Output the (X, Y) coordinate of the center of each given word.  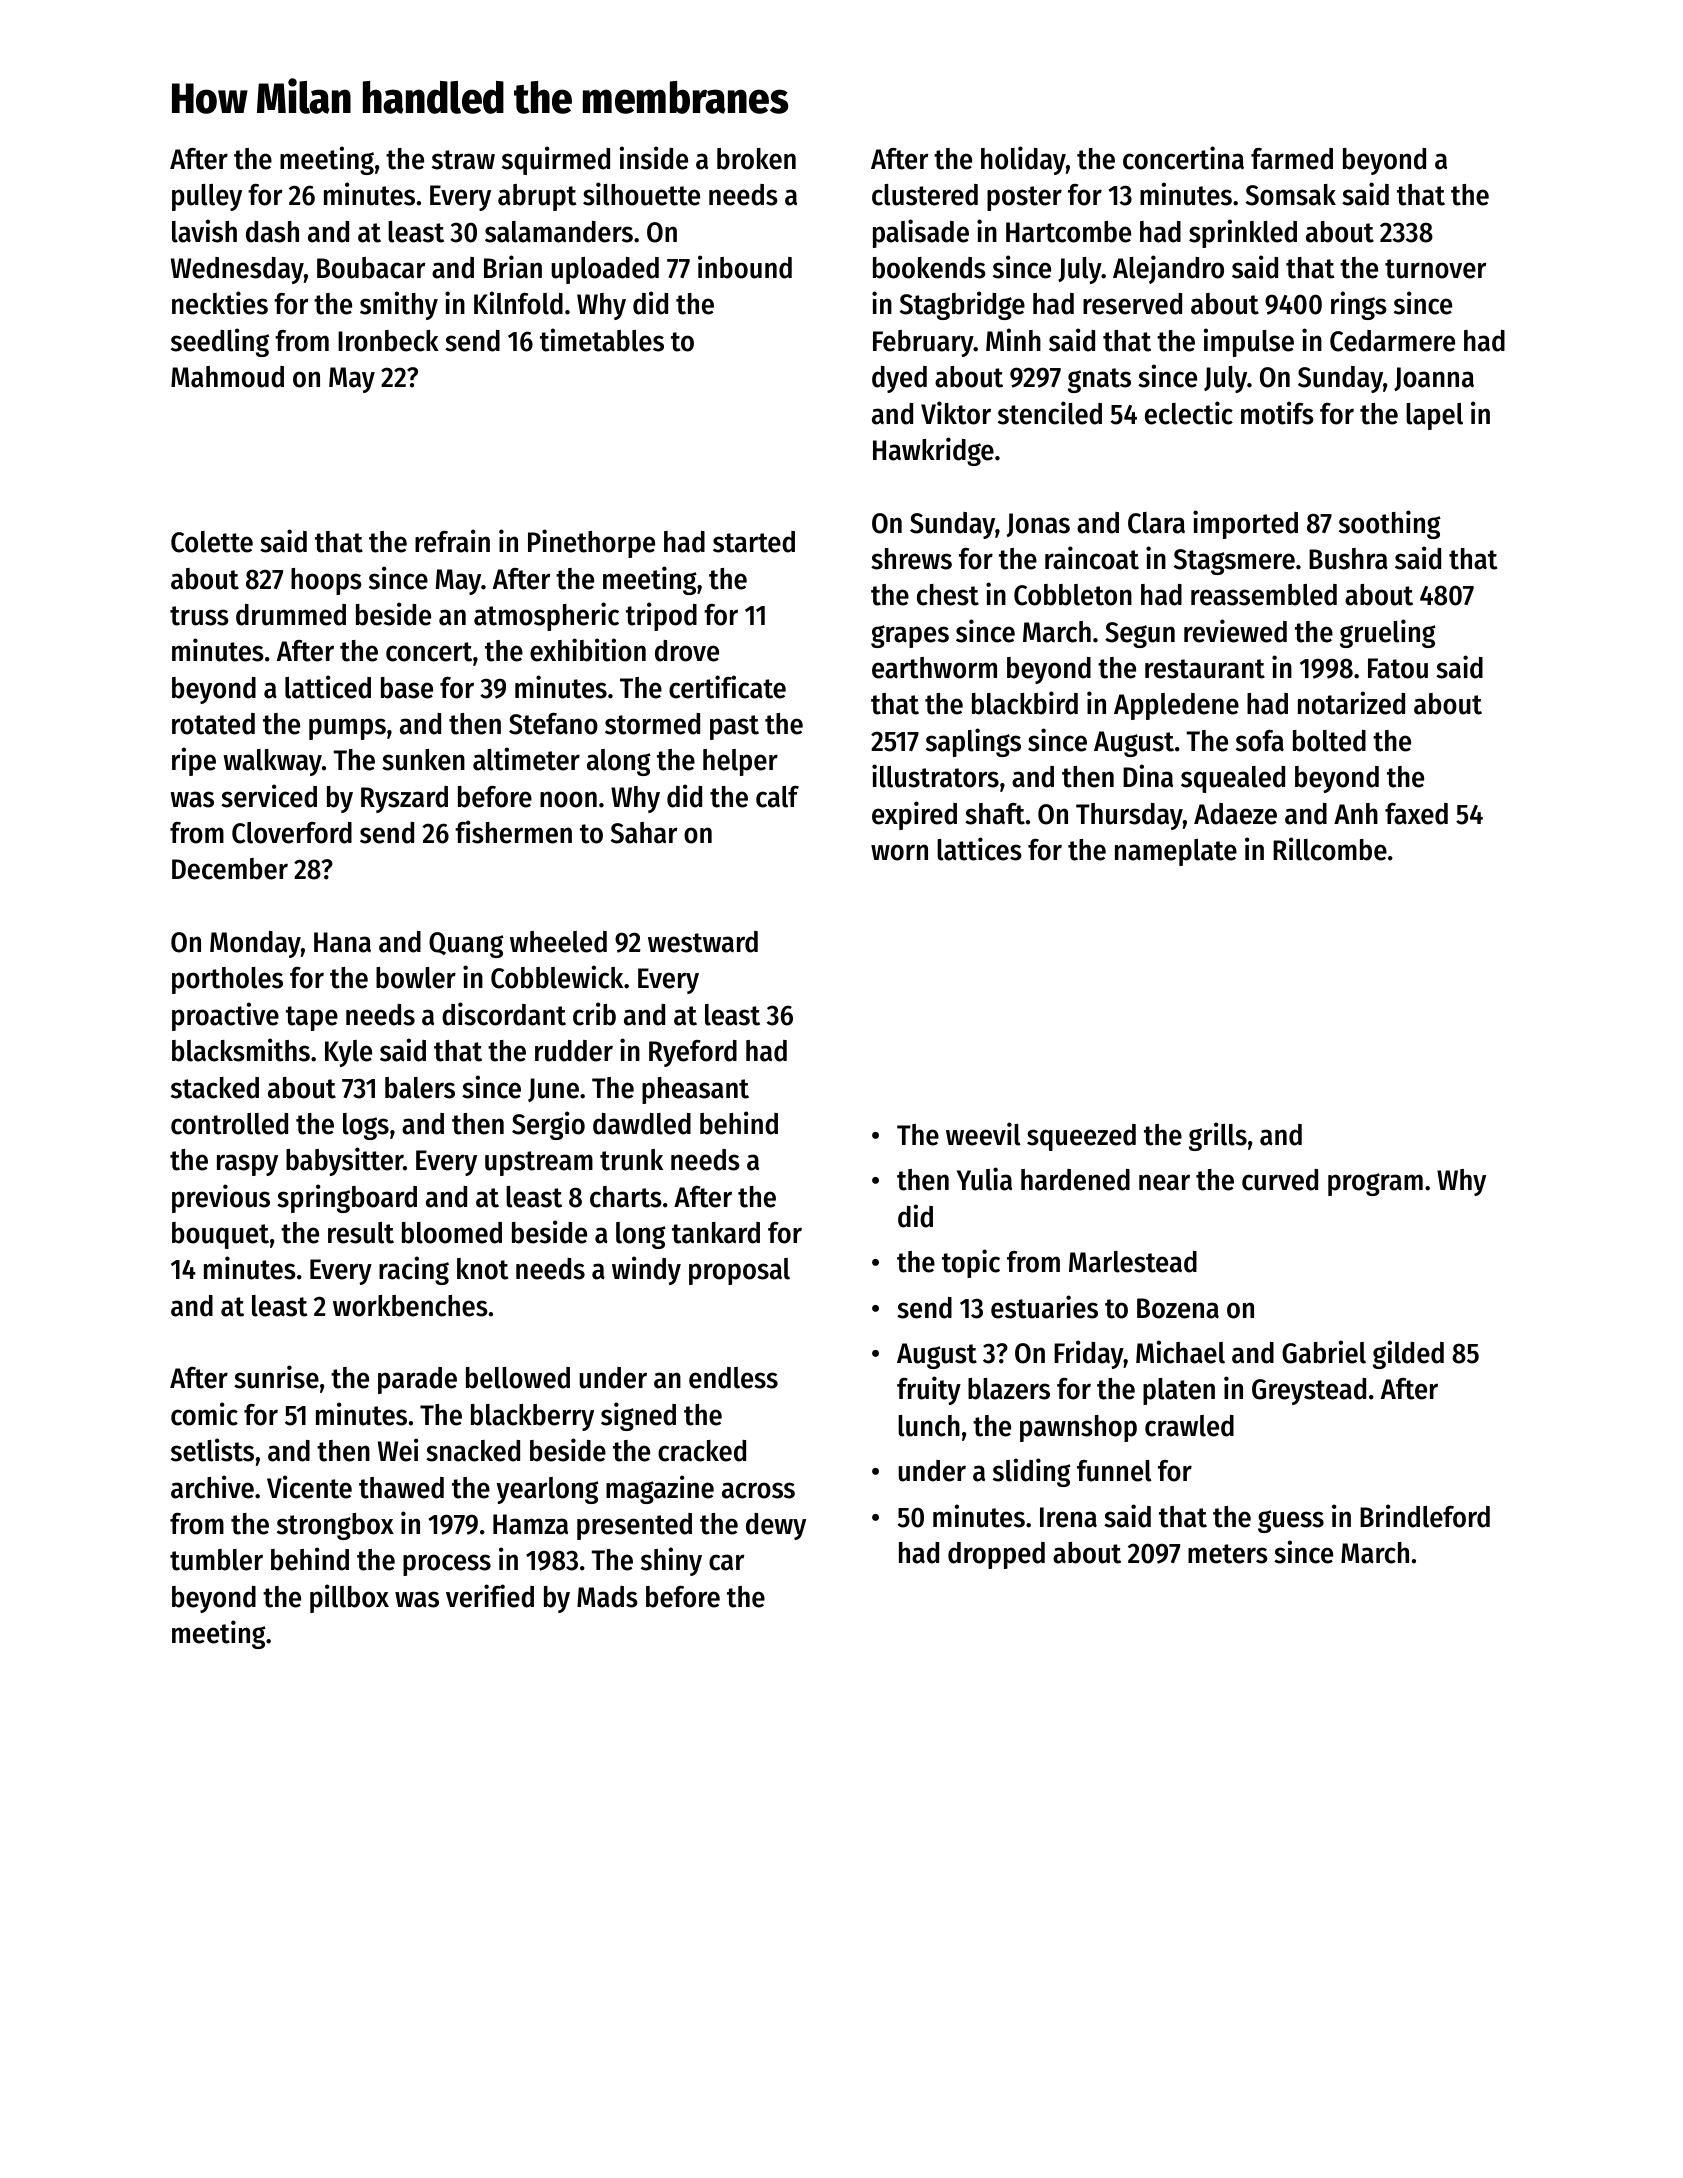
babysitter (344, 1161)
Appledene (1176, 706)
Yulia (984, 1179)
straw (463, 160)
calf (777, 797)
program (1375, 1184)
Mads (607, 1597)
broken (756, 159)
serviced (269, 796)
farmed (1292, 159)
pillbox (349, 1598)
